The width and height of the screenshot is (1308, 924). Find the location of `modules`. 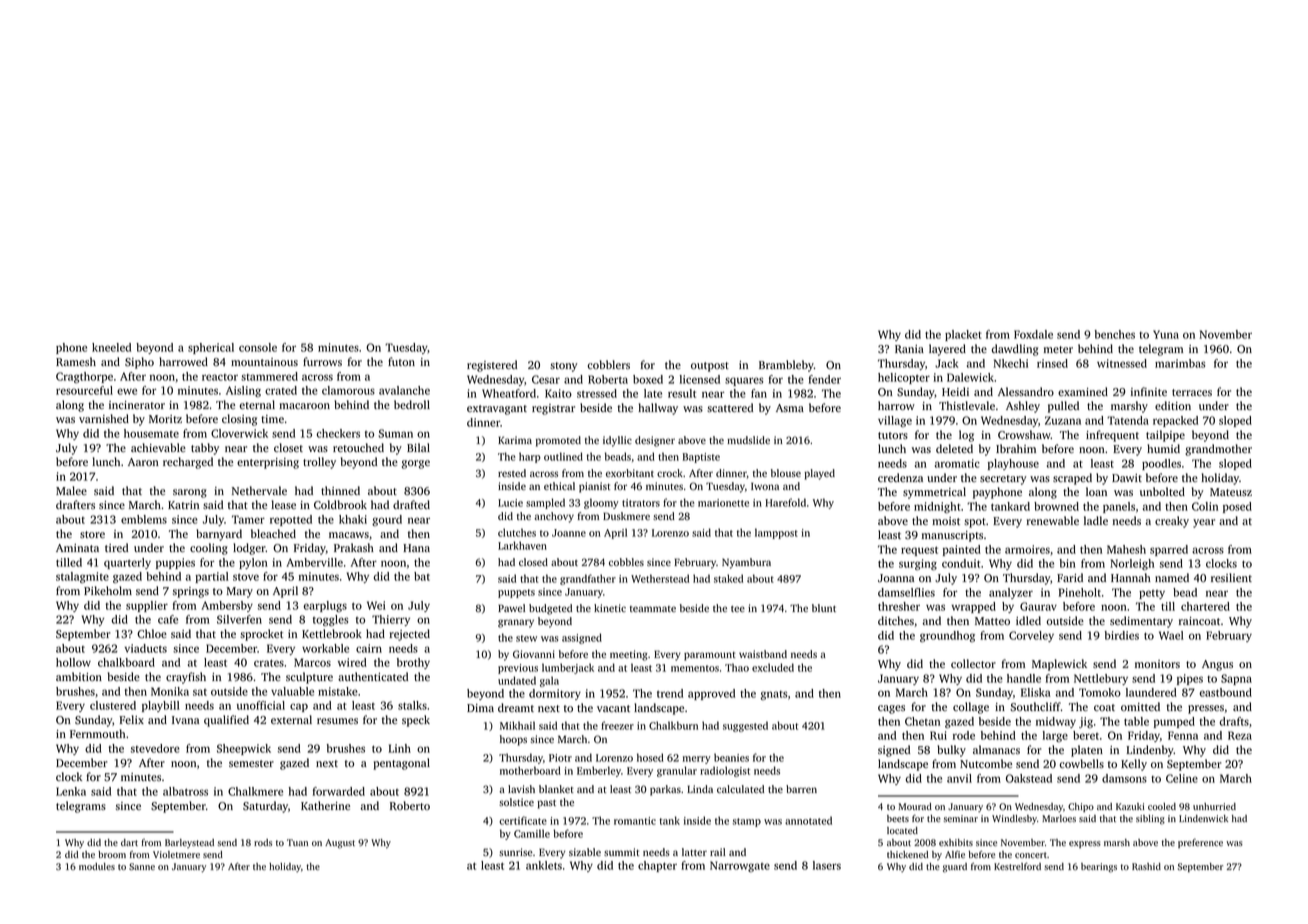

modules is located at coordinates (97, 866).
